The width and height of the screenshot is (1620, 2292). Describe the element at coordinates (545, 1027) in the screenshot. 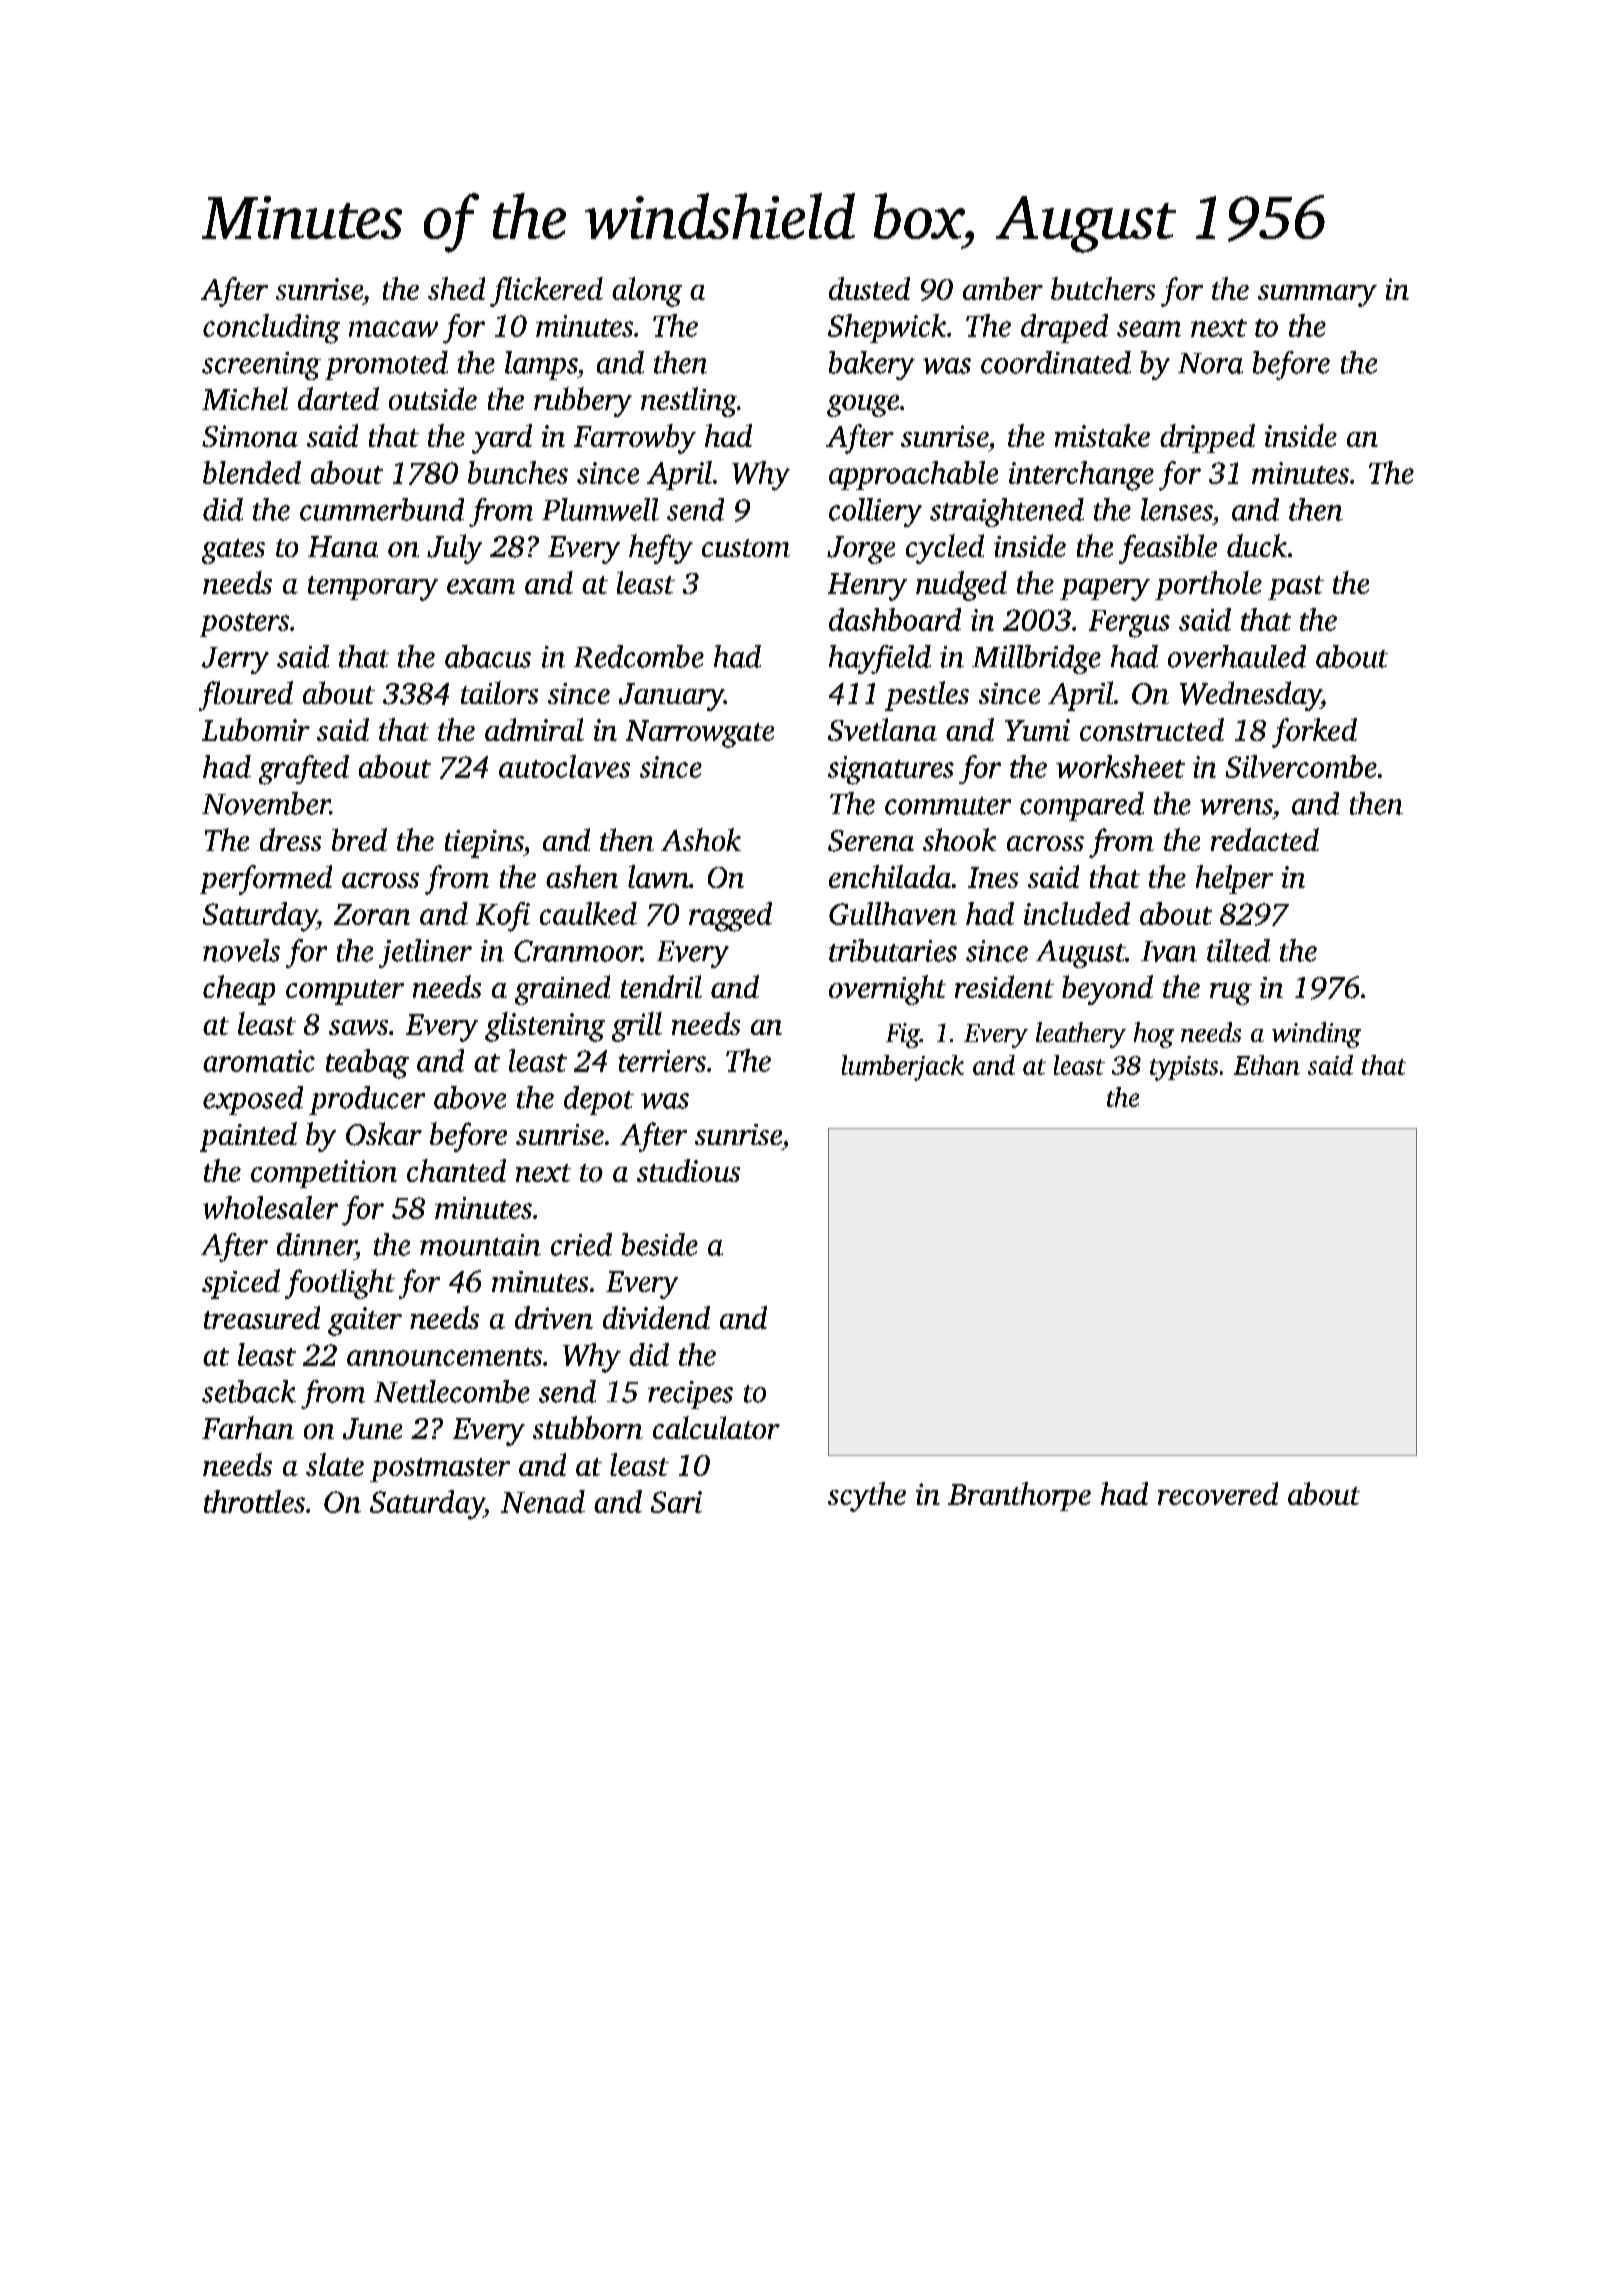

I see `glistening` at that location.
